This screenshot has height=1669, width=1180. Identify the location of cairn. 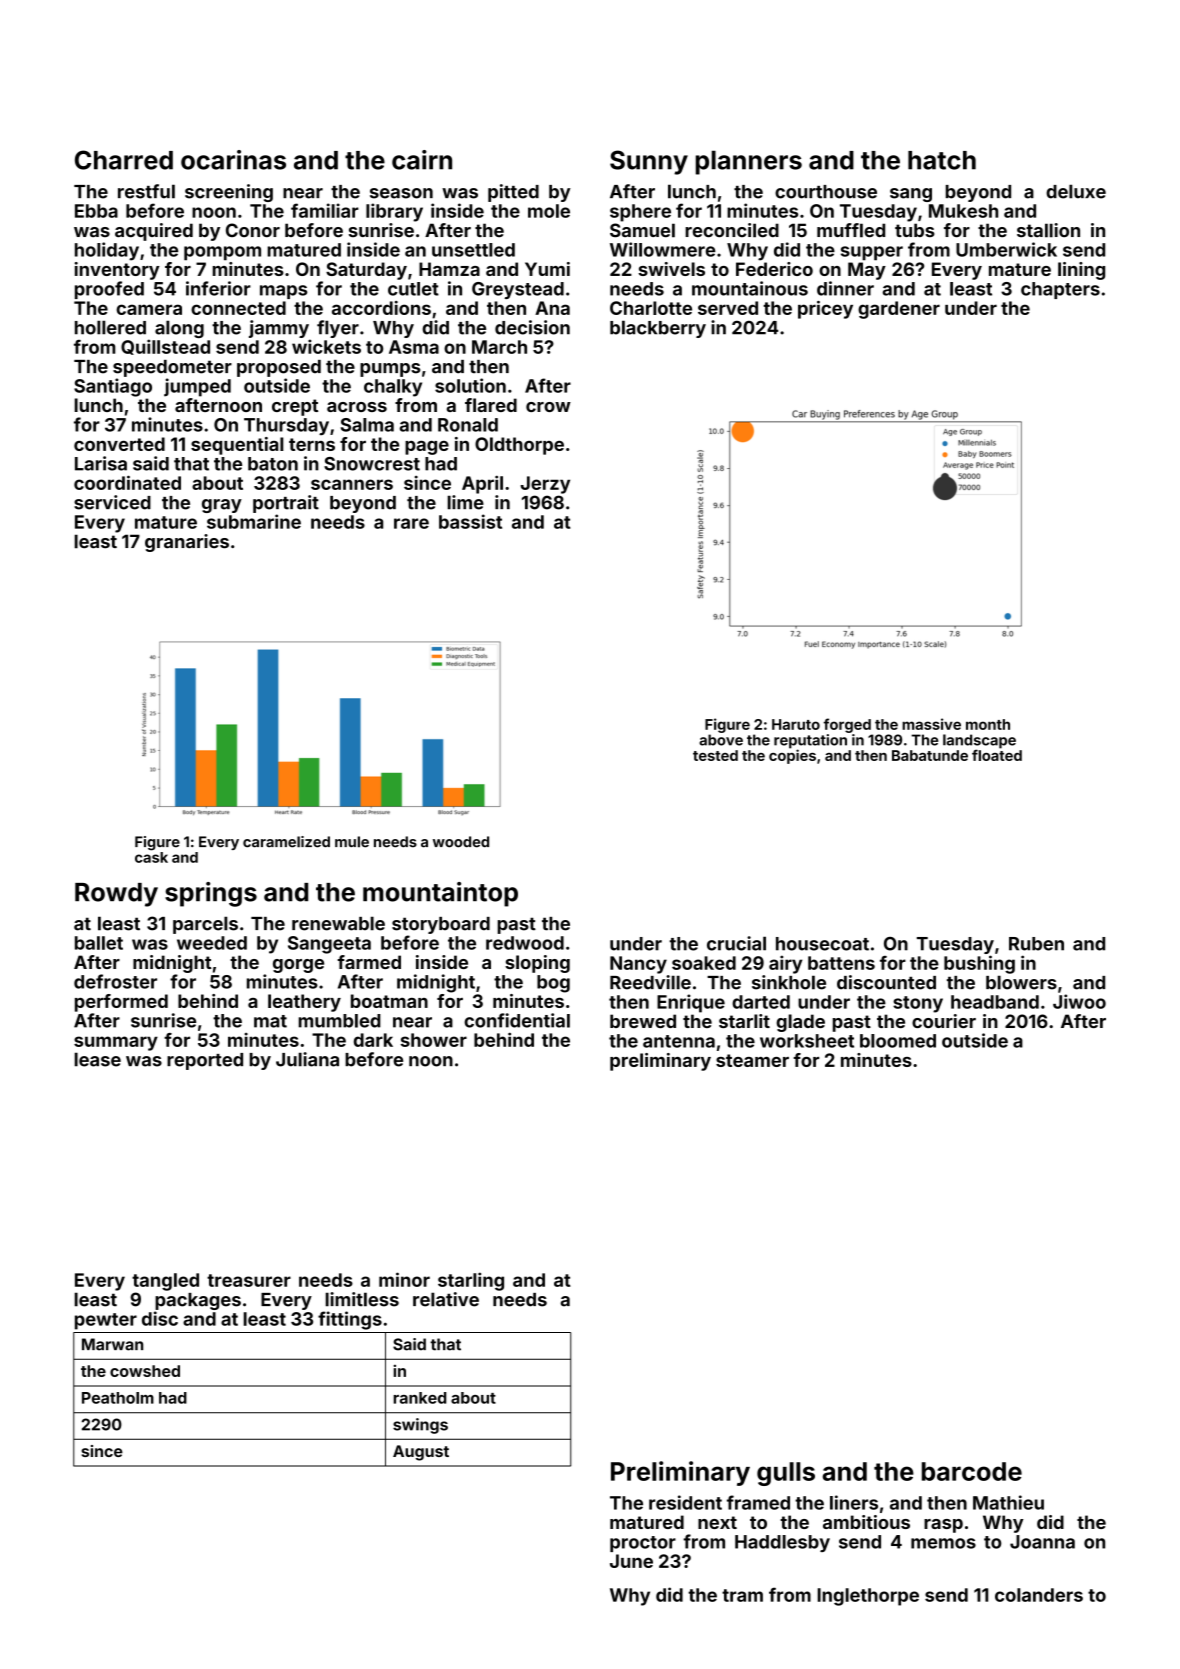
(422, 160).
